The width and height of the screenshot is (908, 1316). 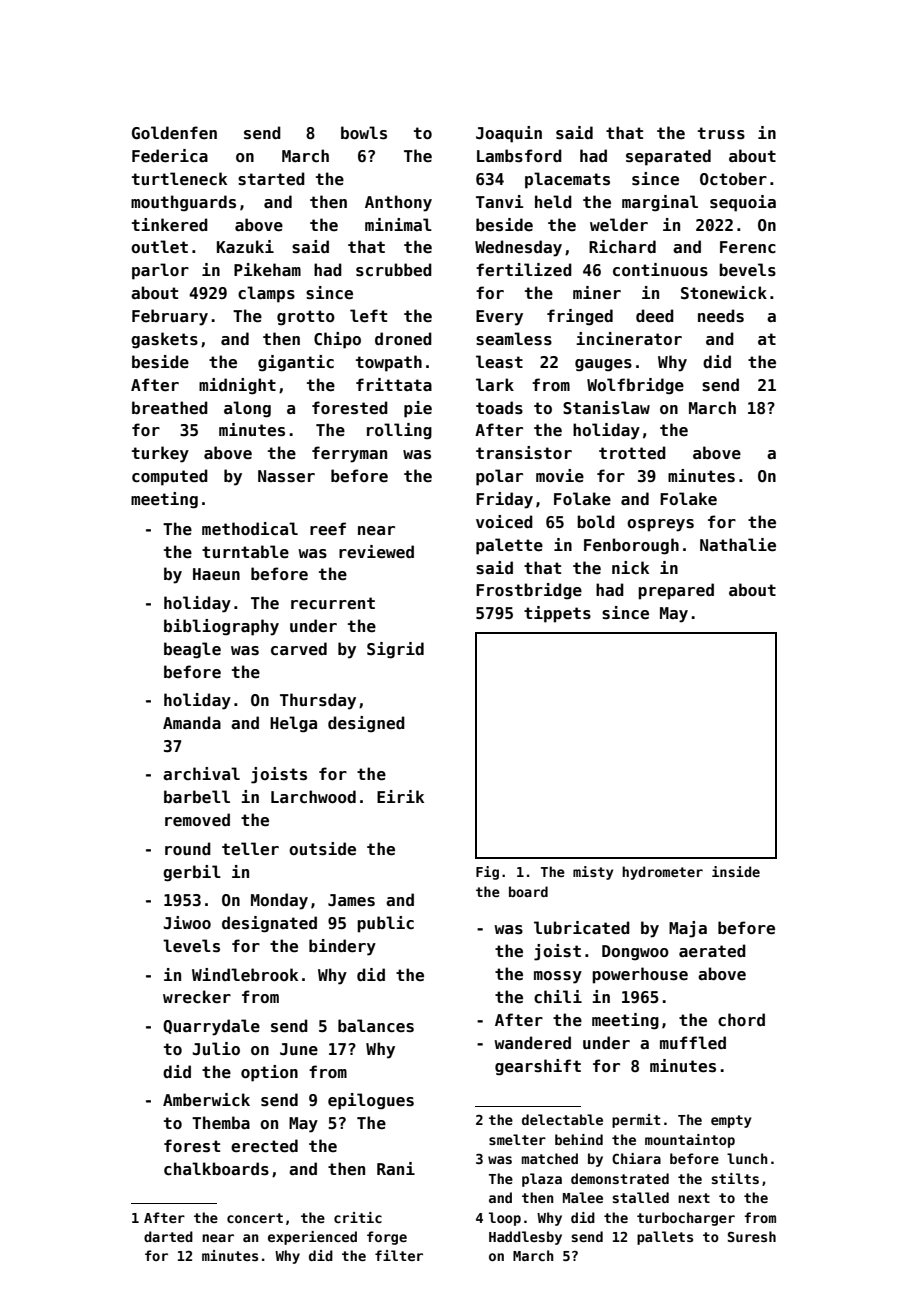 What do you see at coordinates (192, 873) in the screenshot?
I see `gerbil` at bounding box center [192, 873].
